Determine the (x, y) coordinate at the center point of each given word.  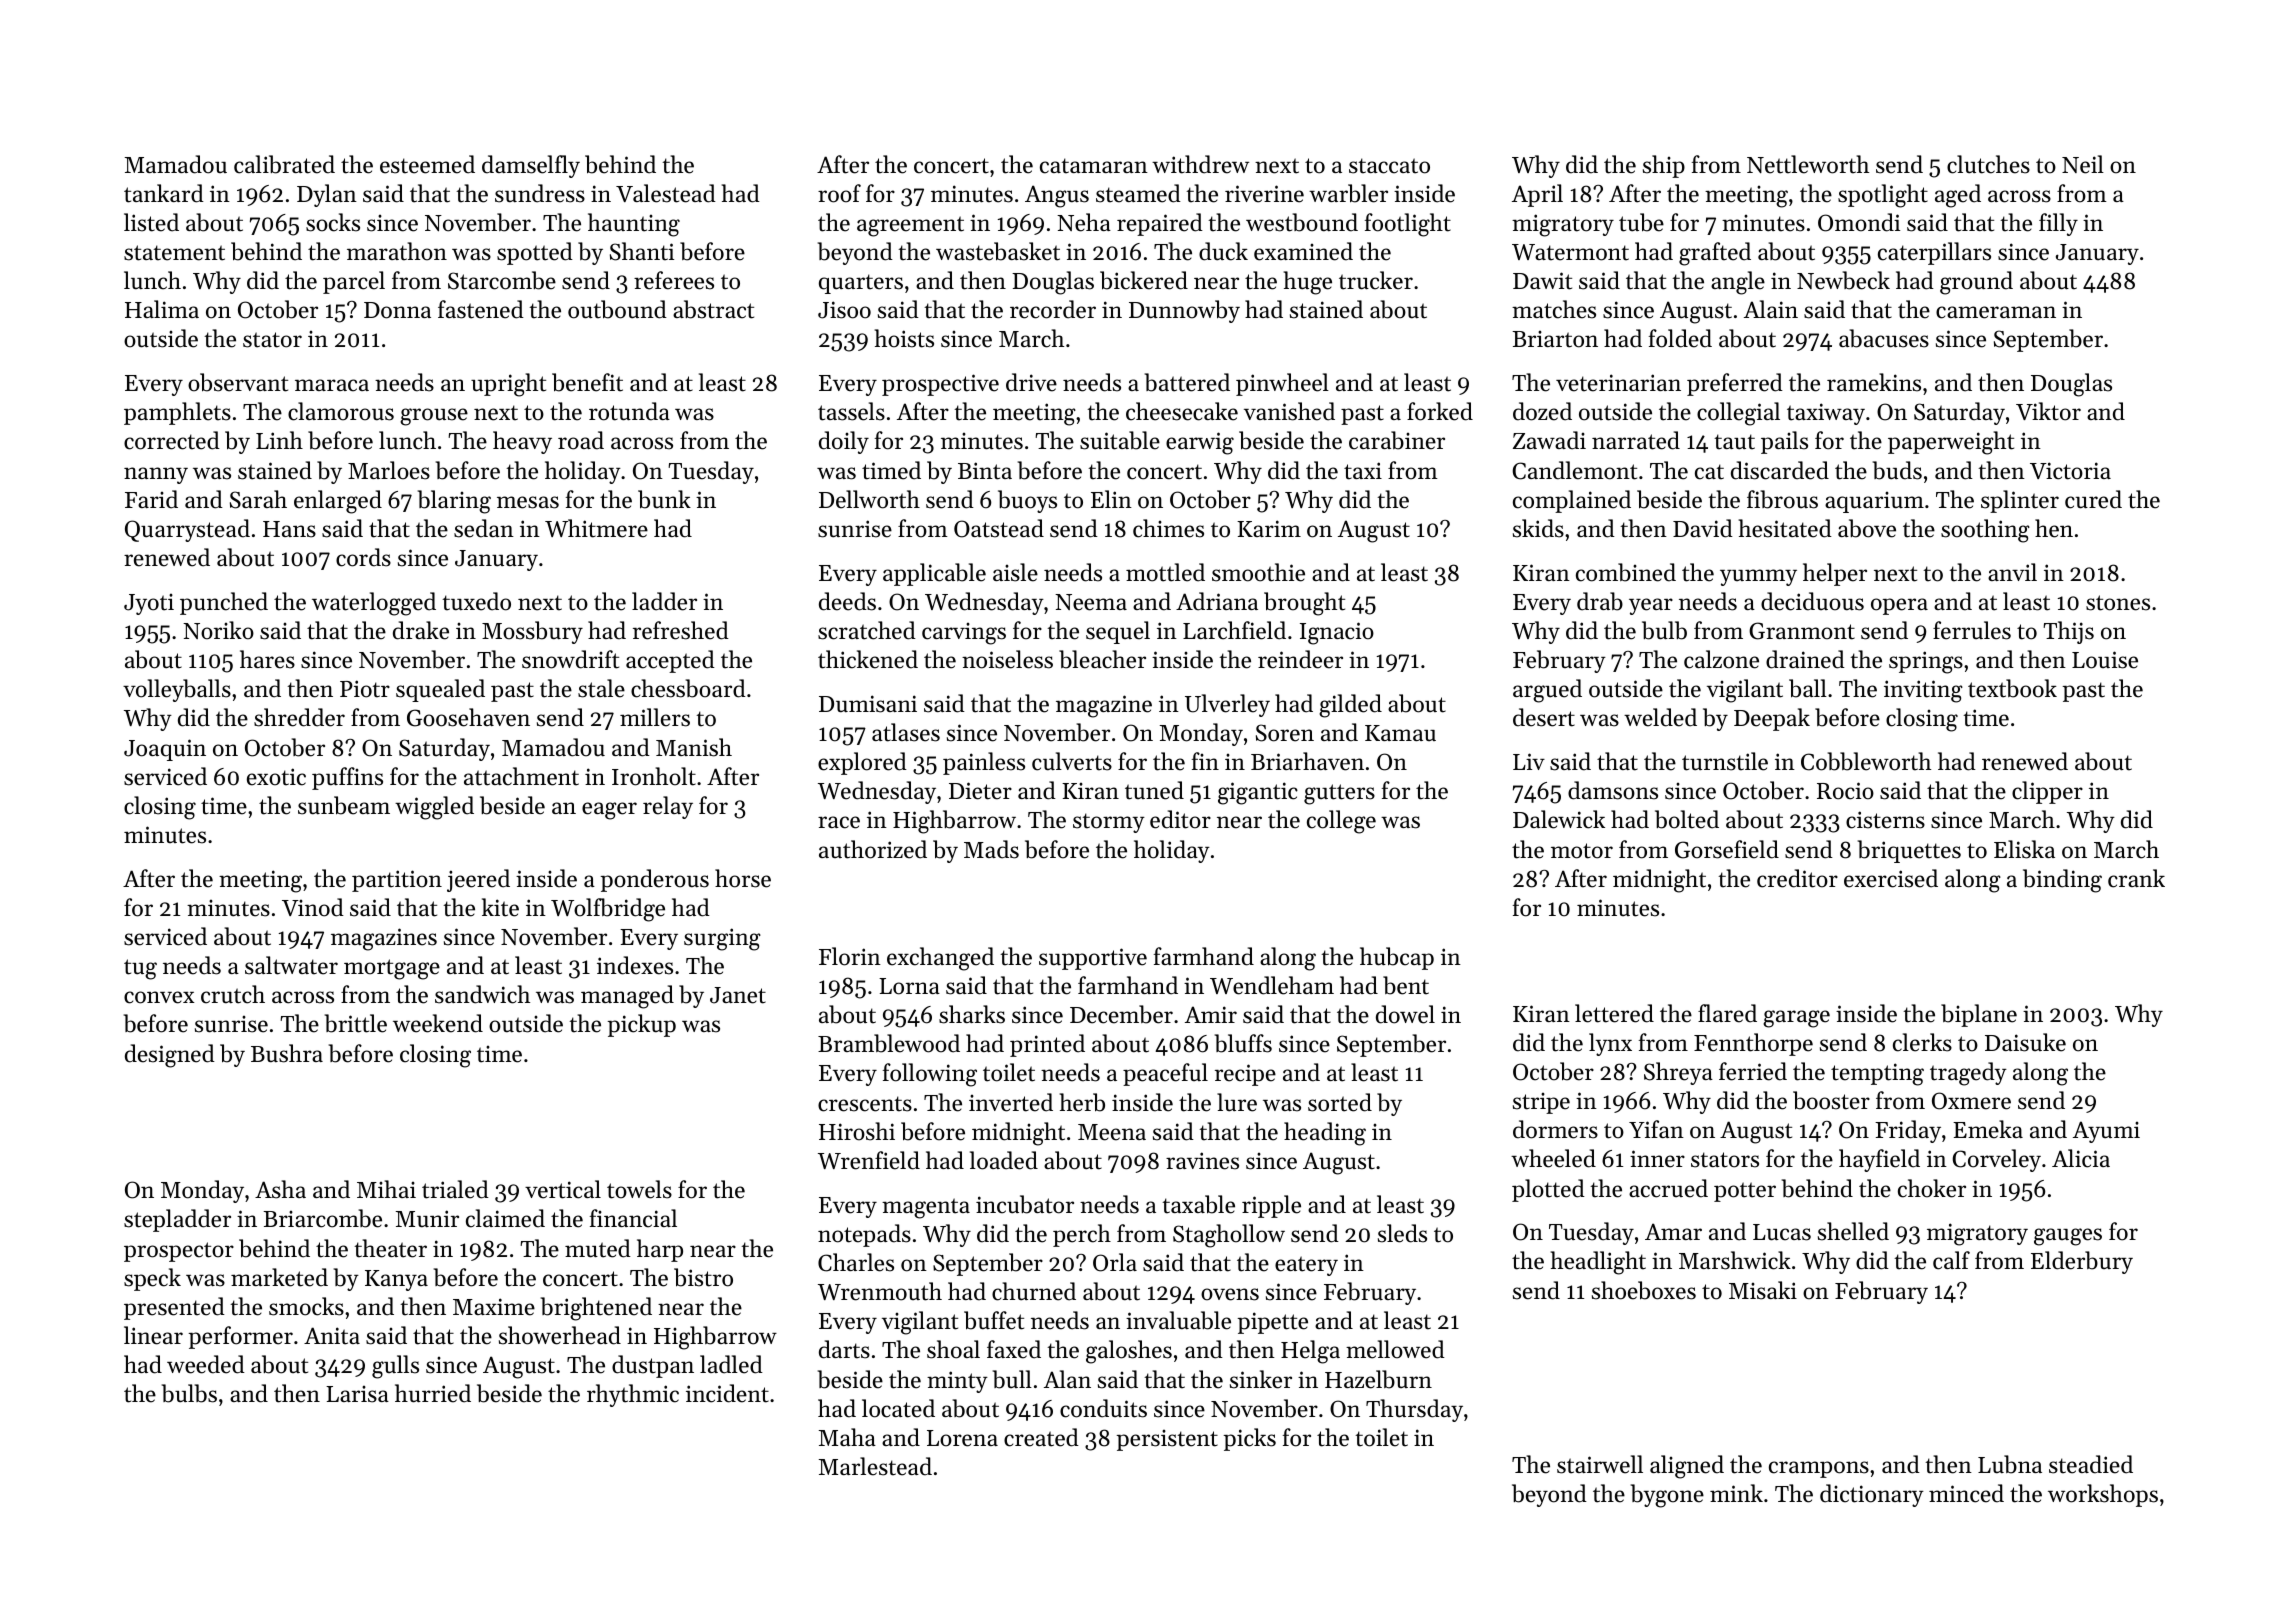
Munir (427, 1219)
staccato (1389, 166)
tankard (164, 193)
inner (1657, 1159)
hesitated (1785, 528)
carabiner (1397, 440)
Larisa (357, 1394)
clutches (1988, 164)
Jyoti (149, 604)
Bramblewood (889, 1043)
